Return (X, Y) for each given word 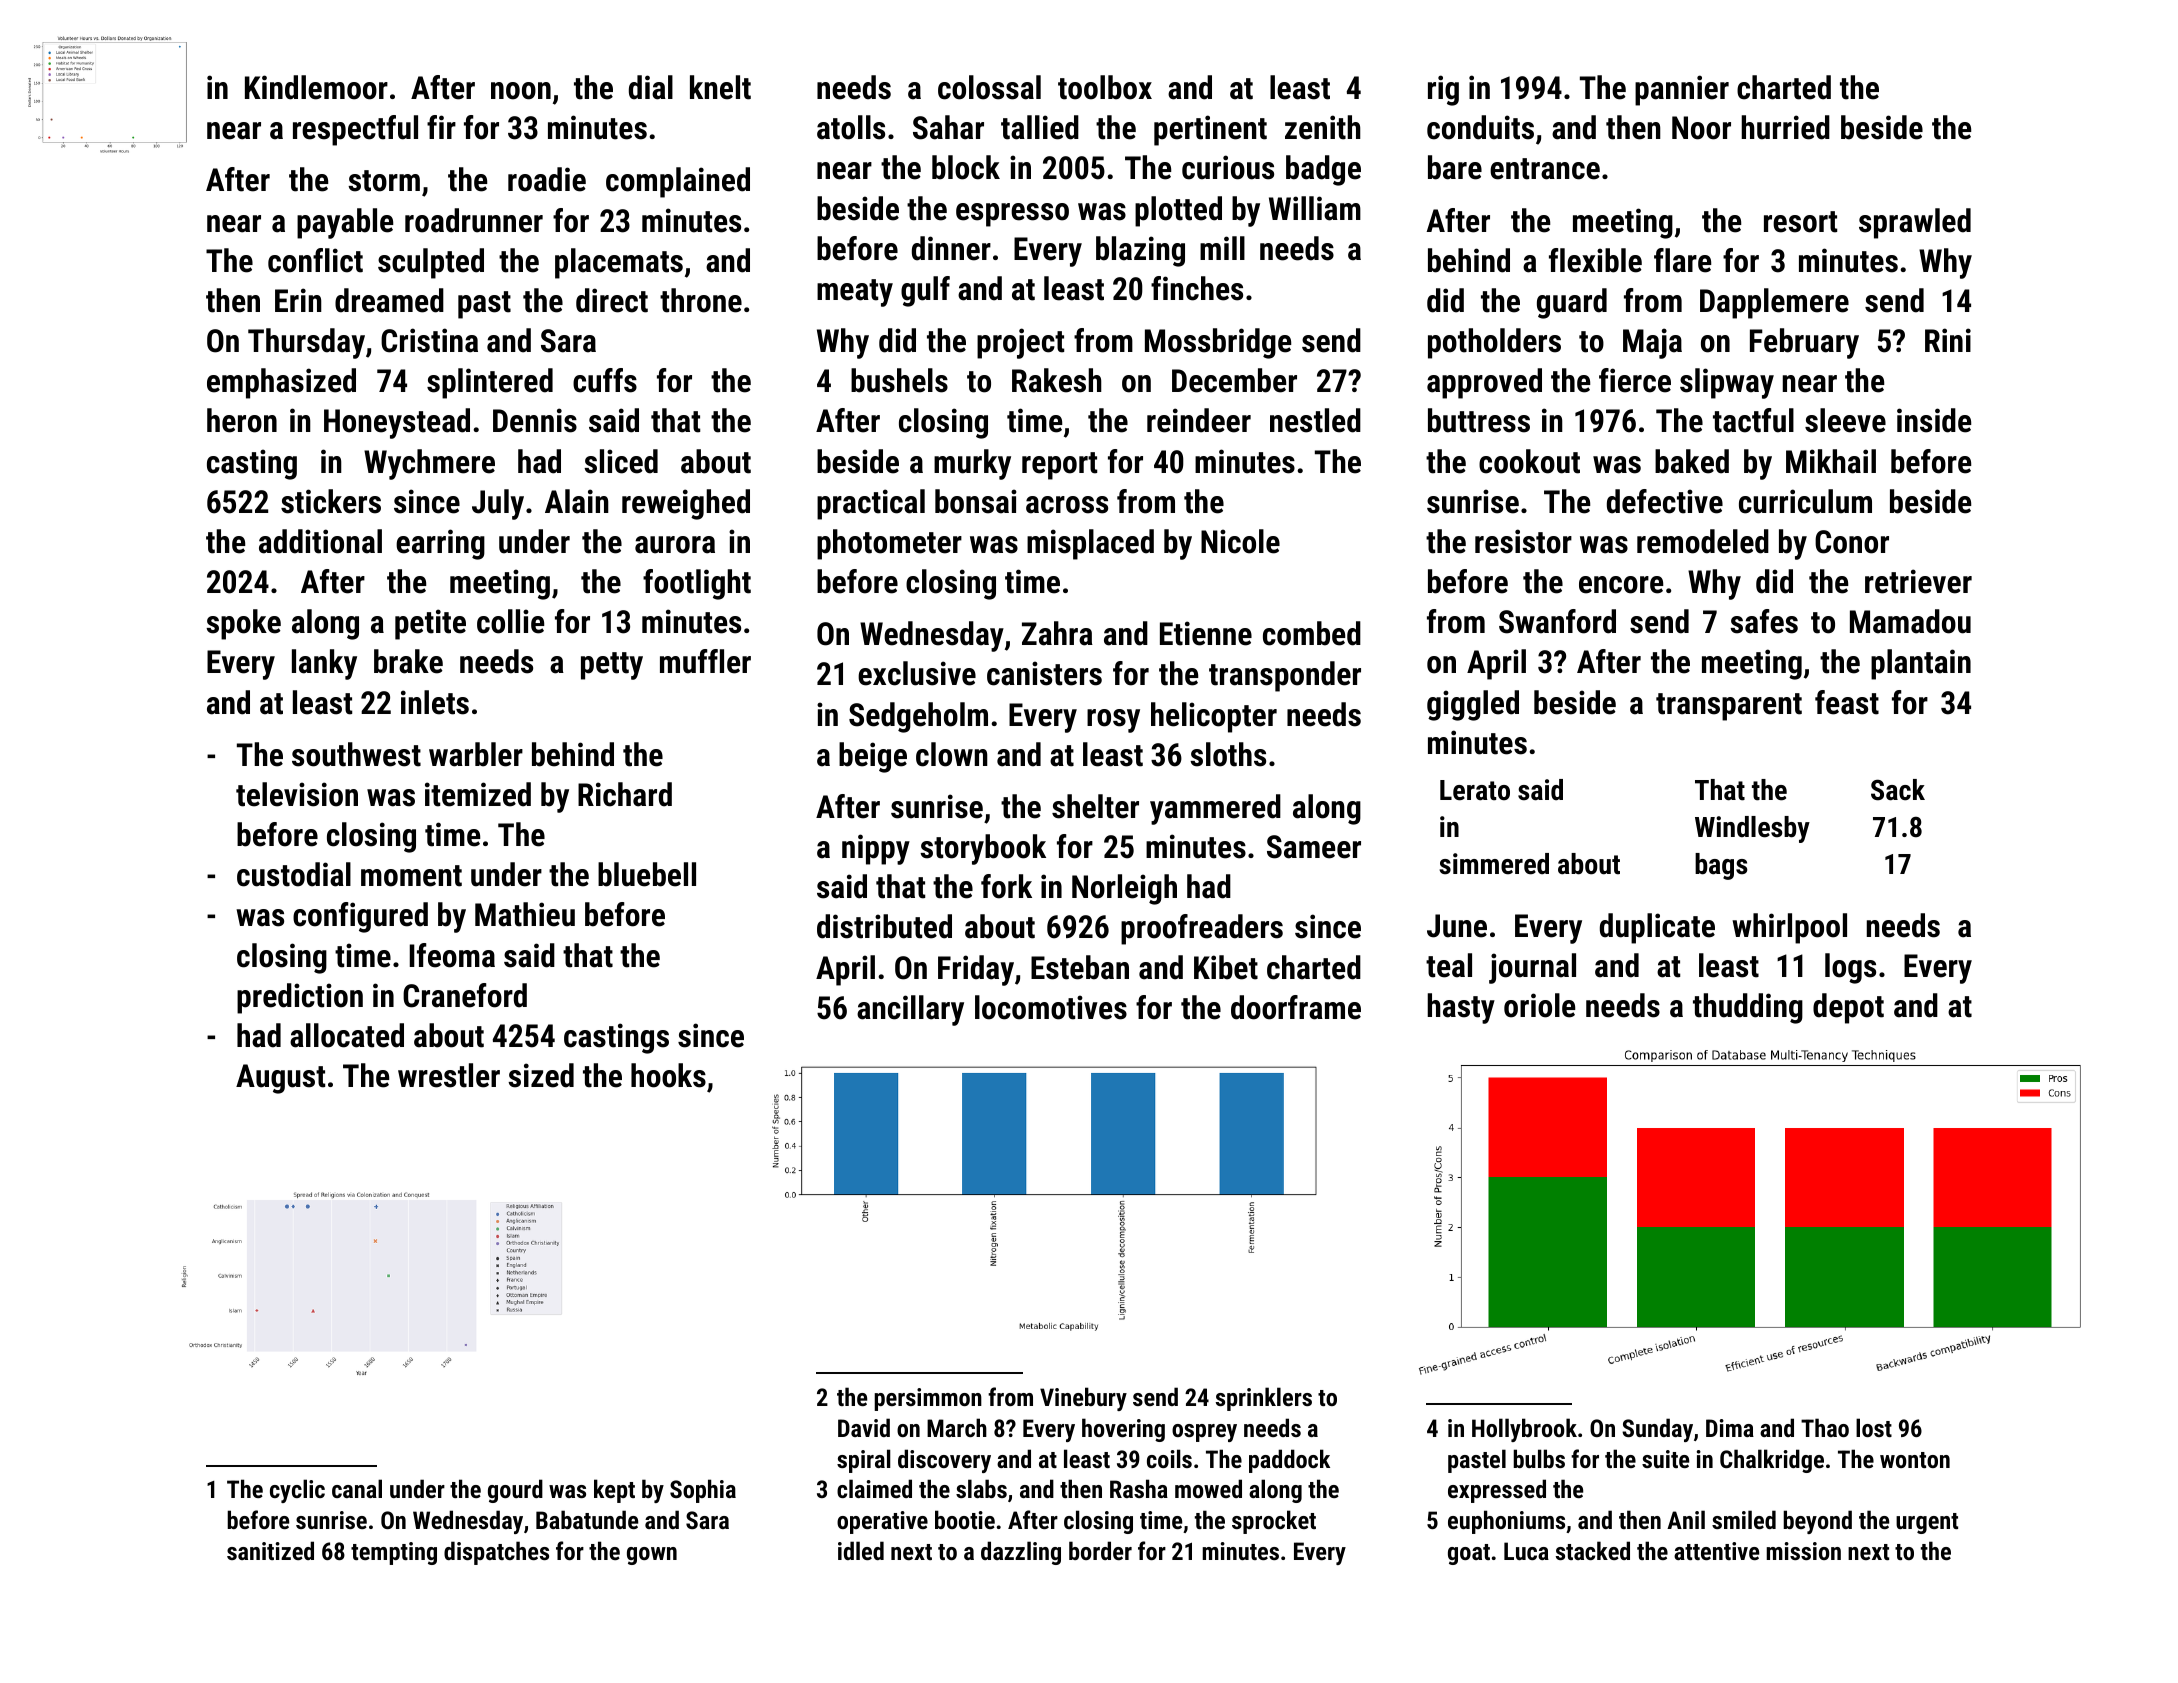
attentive (1716, 1551)
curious (1228, 167)
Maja (1652, 343)
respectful (355, 130)
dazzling (1021, 1553)
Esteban (1080, 967)
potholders (1494, 343)
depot (1848, 1008)
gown (652, 1556)
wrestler (449, 1075)
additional (320, 541)
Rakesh (1057, 380)
